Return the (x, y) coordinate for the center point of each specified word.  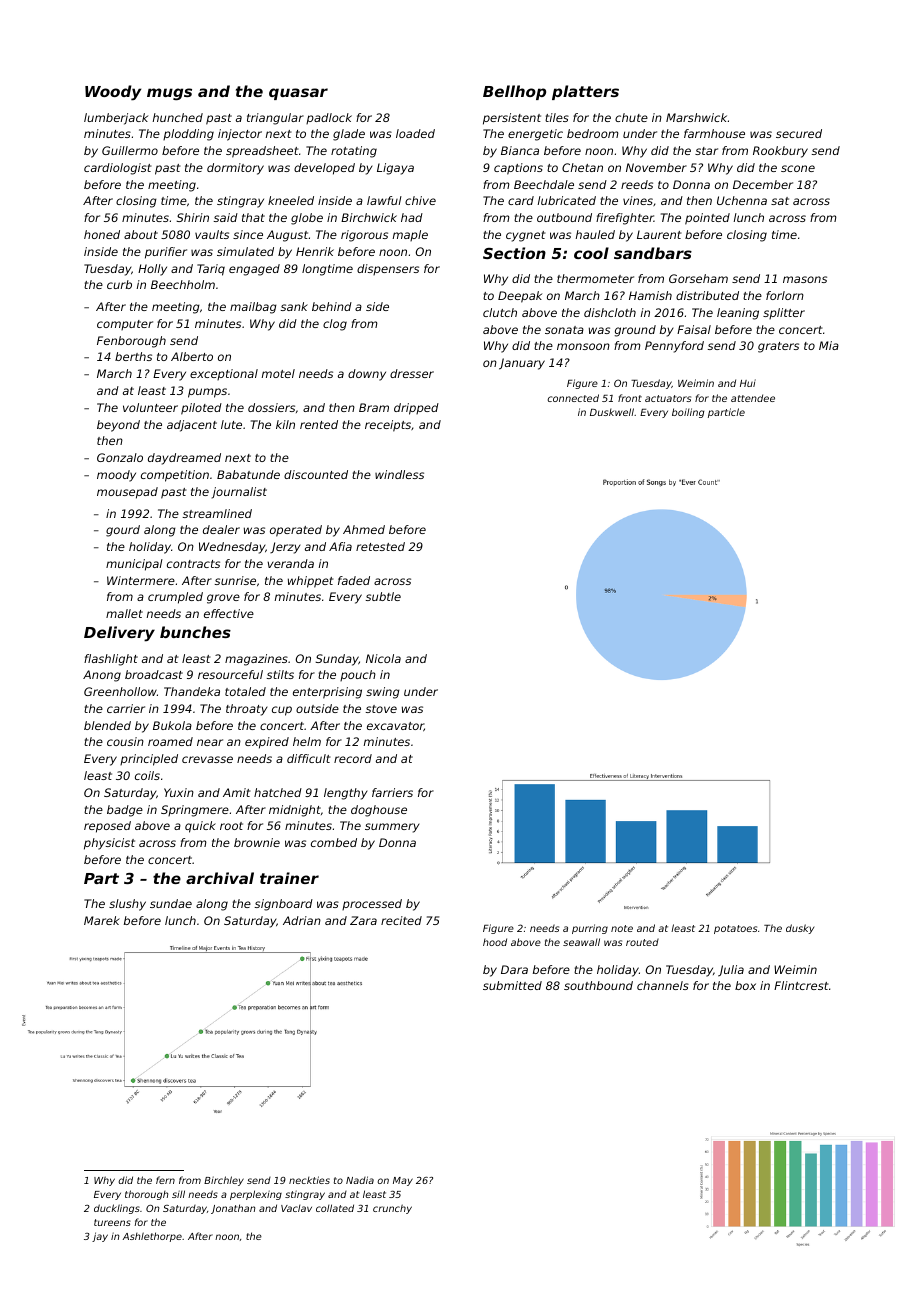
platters (585, 92)
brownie (257, 842)
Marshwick (696, 117)
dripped (416, 409)
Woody (113, 93)
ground (635, 331)
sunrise (235, 580)
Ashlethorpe (152, 1237)
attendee (753, 398)
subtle (383, 596)
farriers (392, 792)
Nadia (360, 1180)
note (622, 928)
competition (175, 476)
